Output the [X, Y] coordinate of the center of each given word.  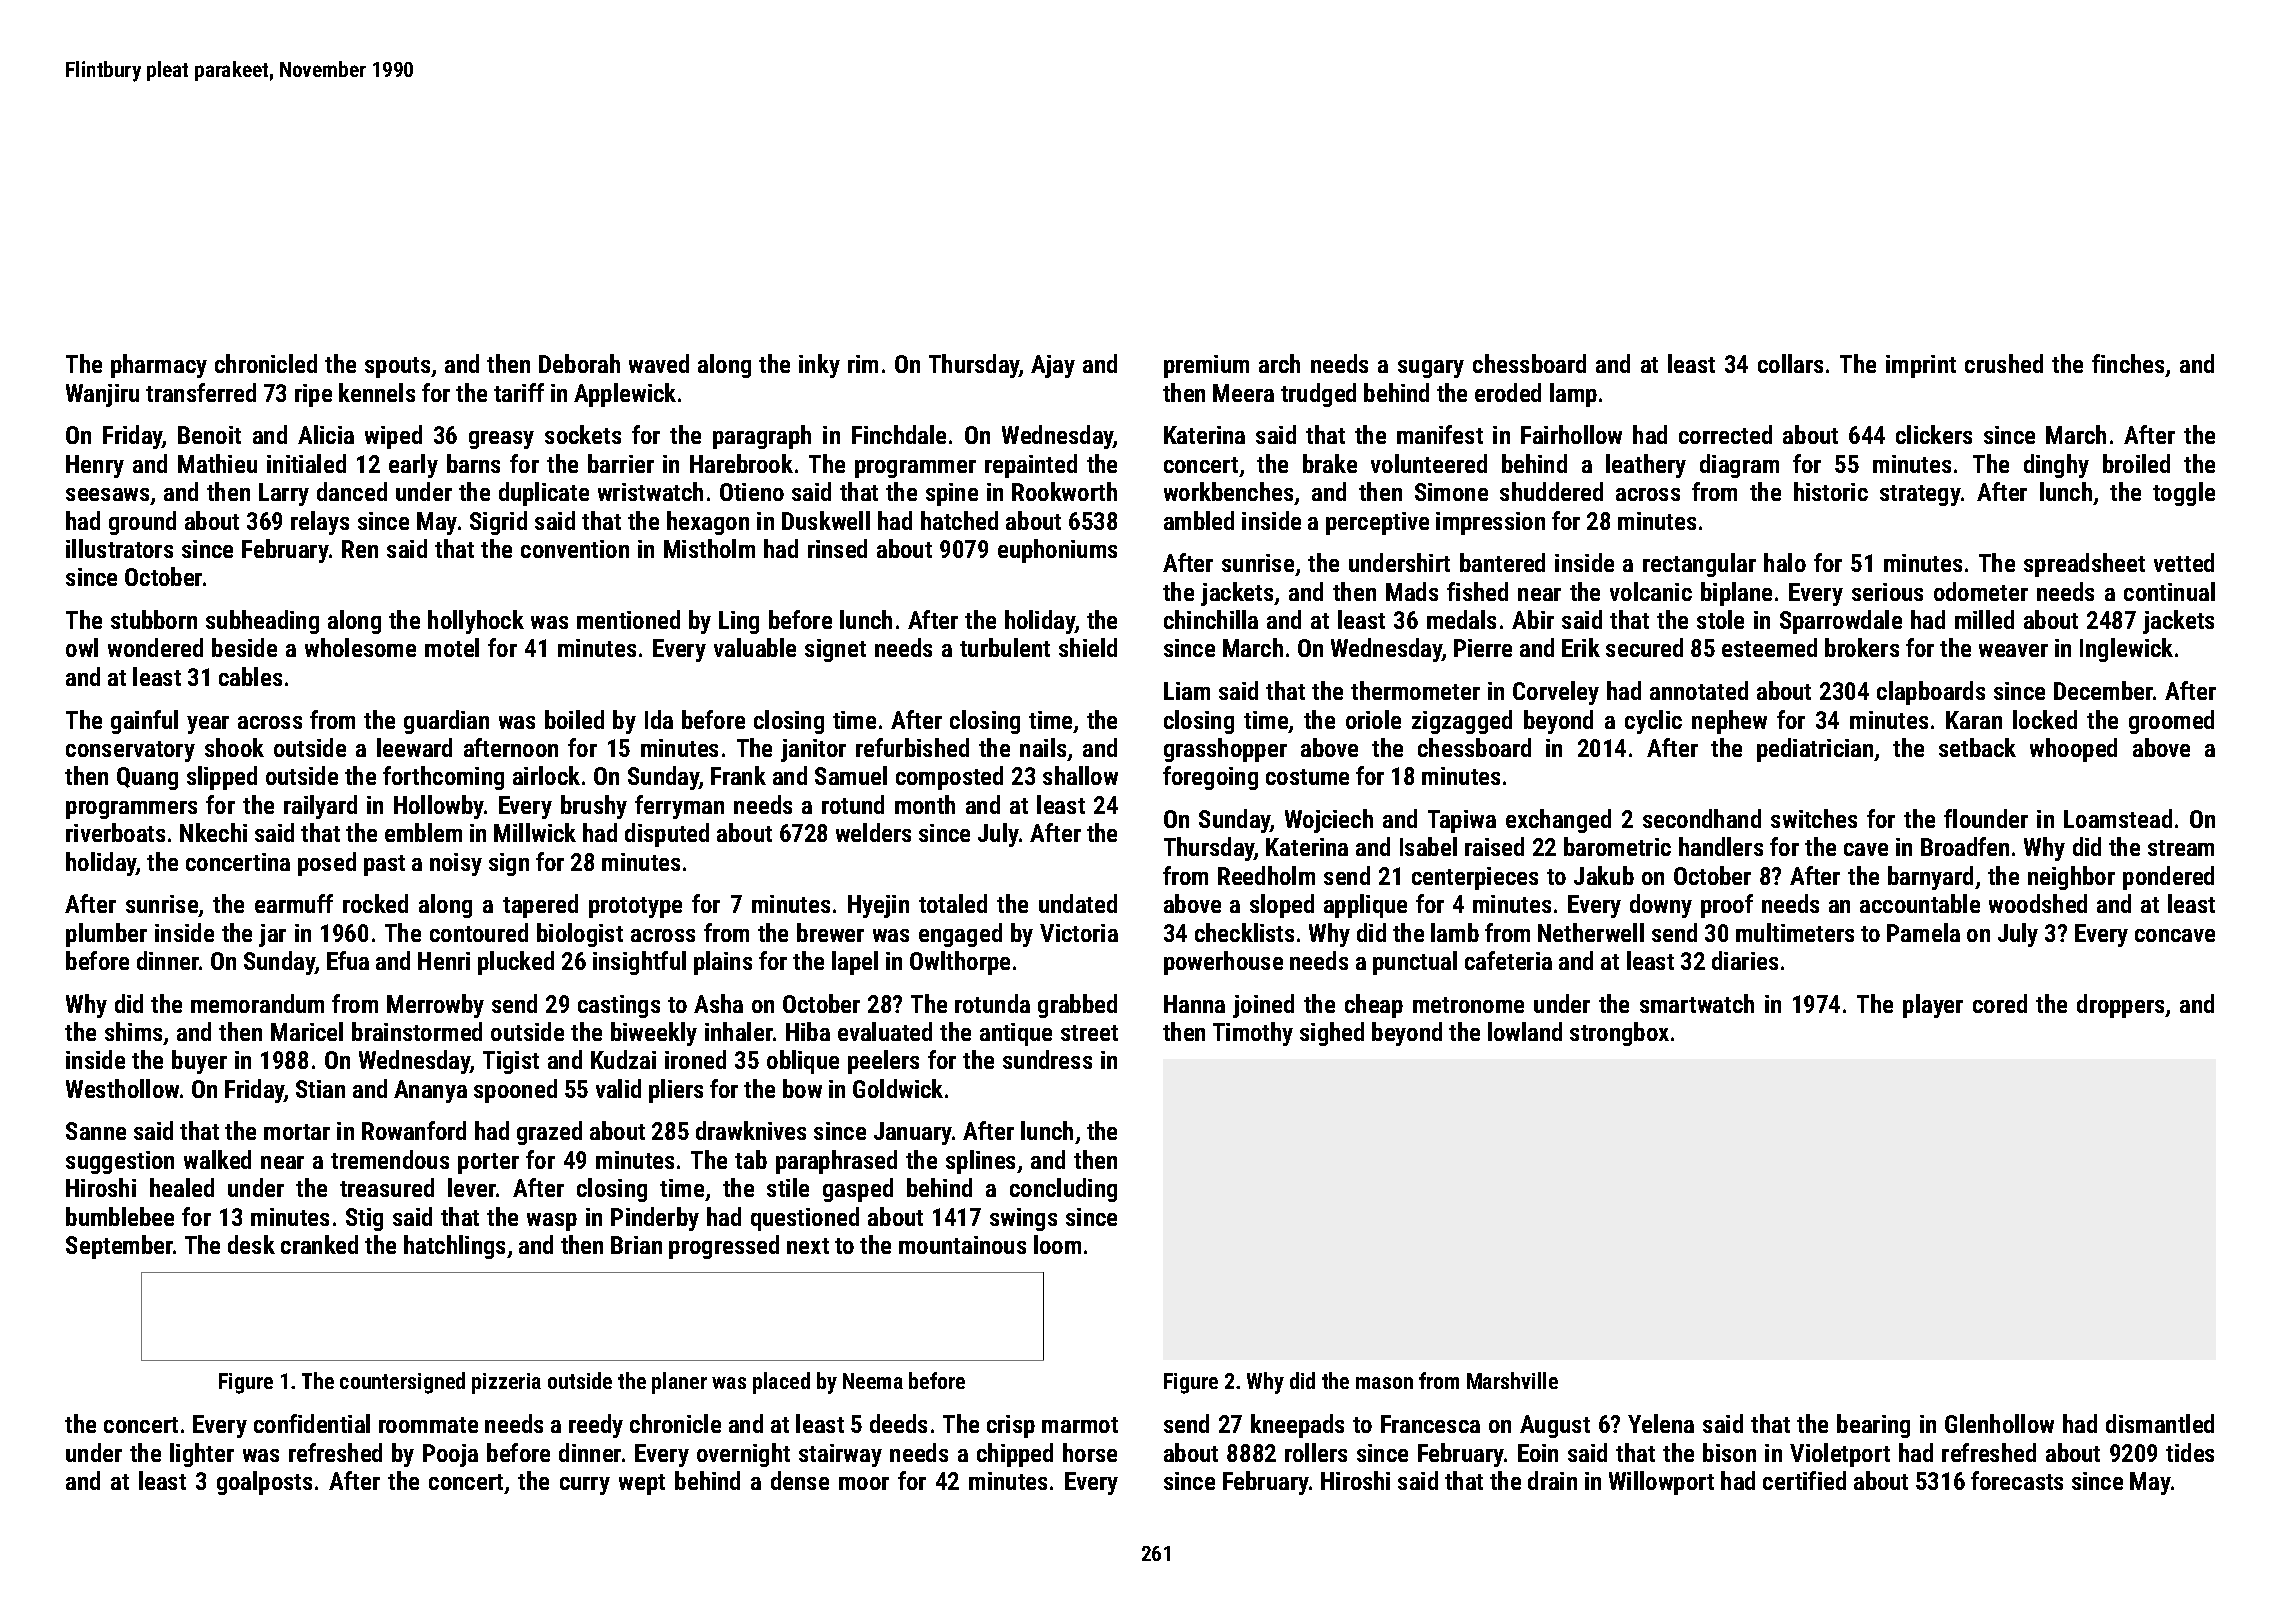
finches [2129, 365]
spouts [397, 367]
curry [585, 1486]
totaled [953, 903]
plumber [106, 935]
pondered [2168, 878]
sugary [1431, 369]
